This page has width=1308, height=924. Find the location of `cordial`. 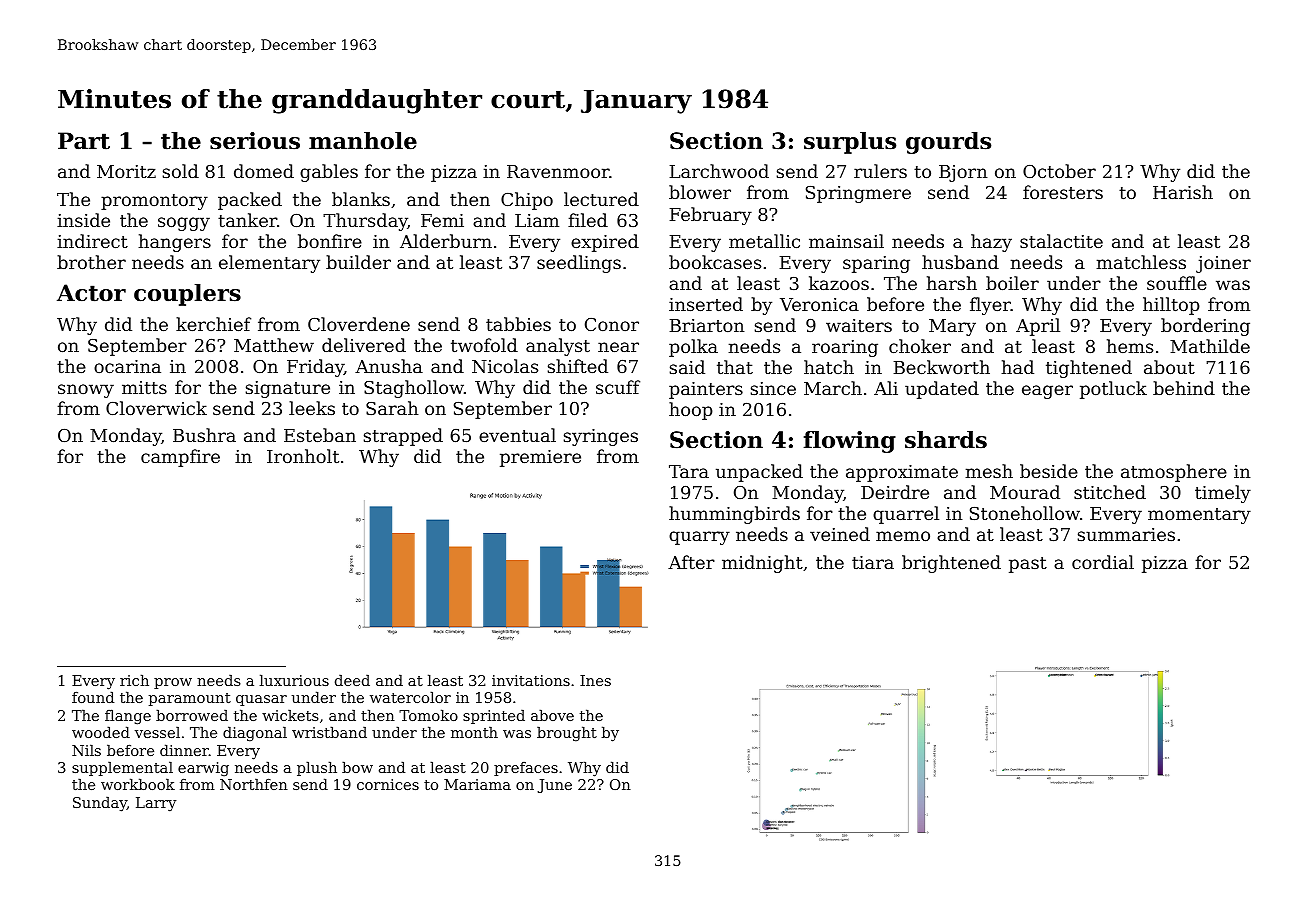

cordial is located at coordinates (1103, 562).
